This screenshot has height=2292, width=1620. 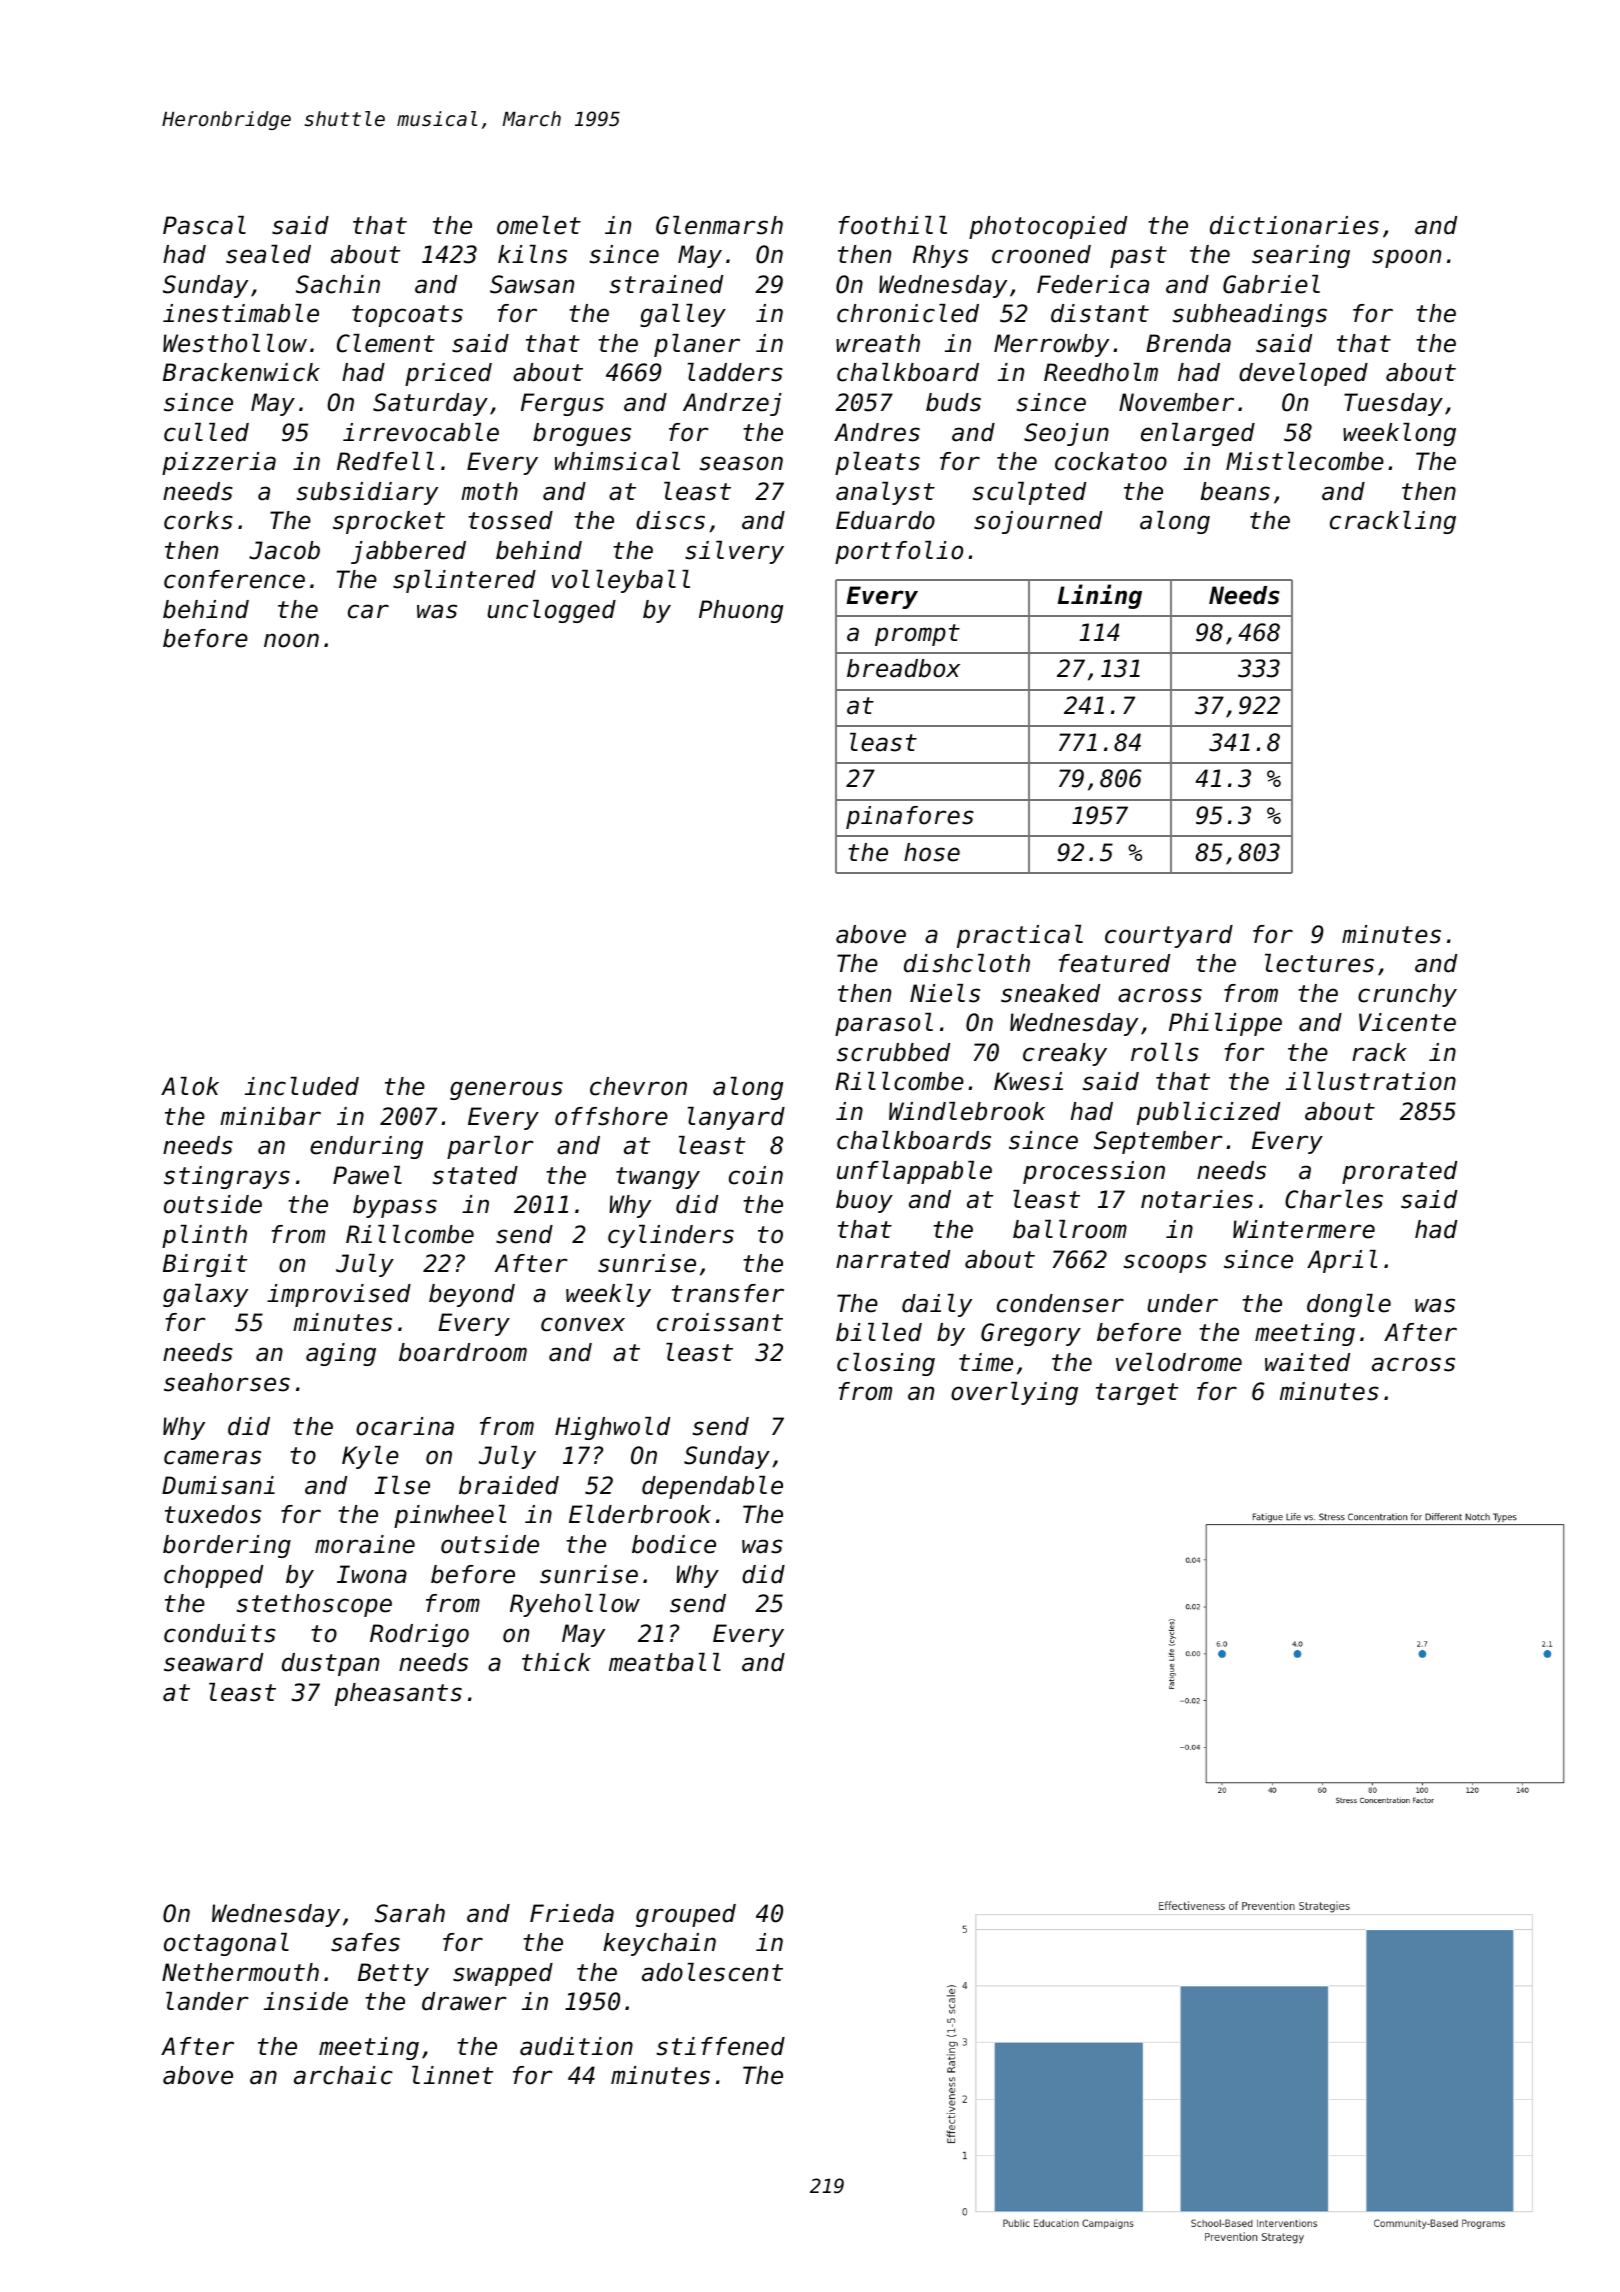 I want to click on Glenmarsh, so click(x=719, y=225).
